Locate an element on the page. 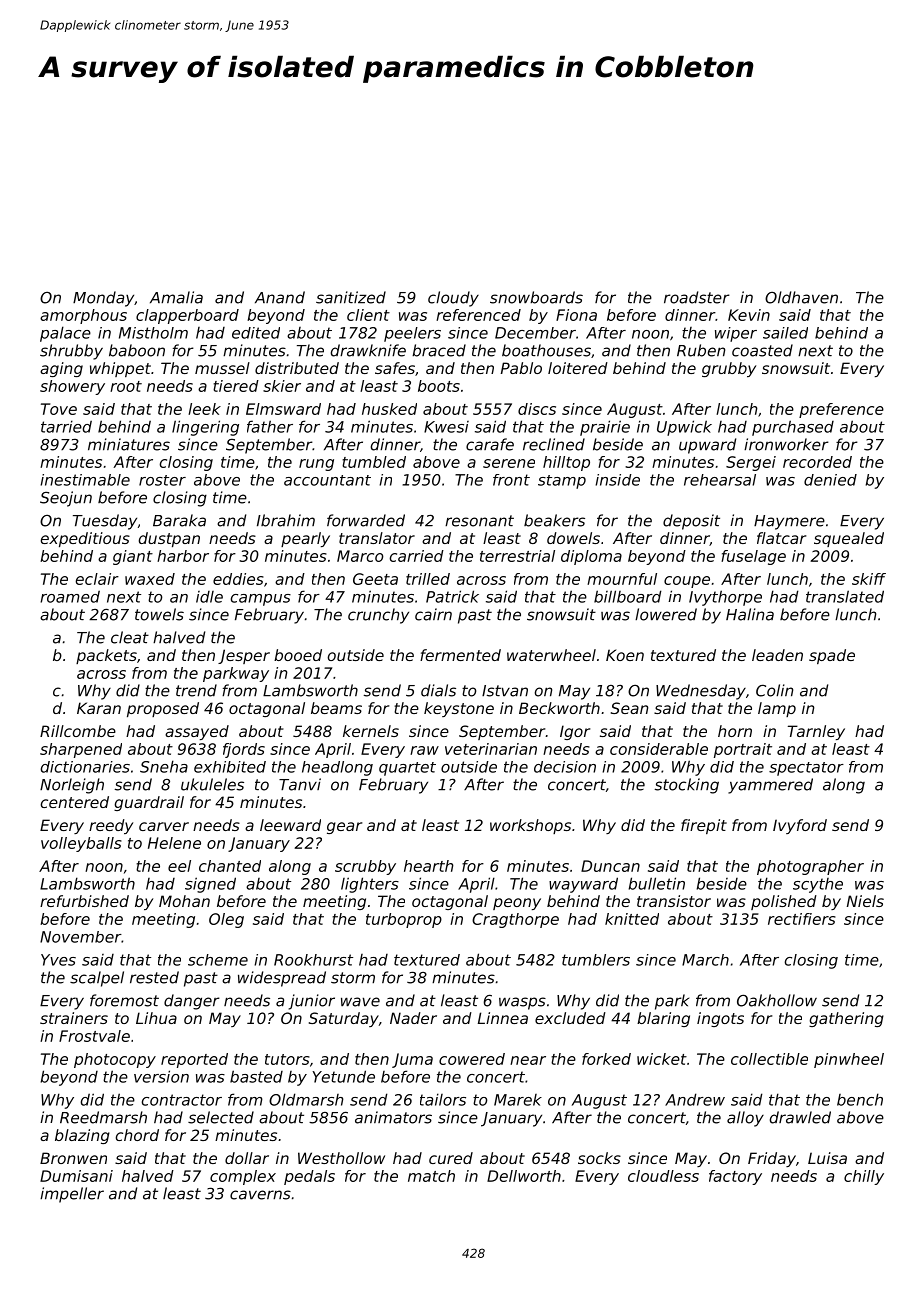 The image size is (924, 1308). fjords is located at coordinates (244, 750).
